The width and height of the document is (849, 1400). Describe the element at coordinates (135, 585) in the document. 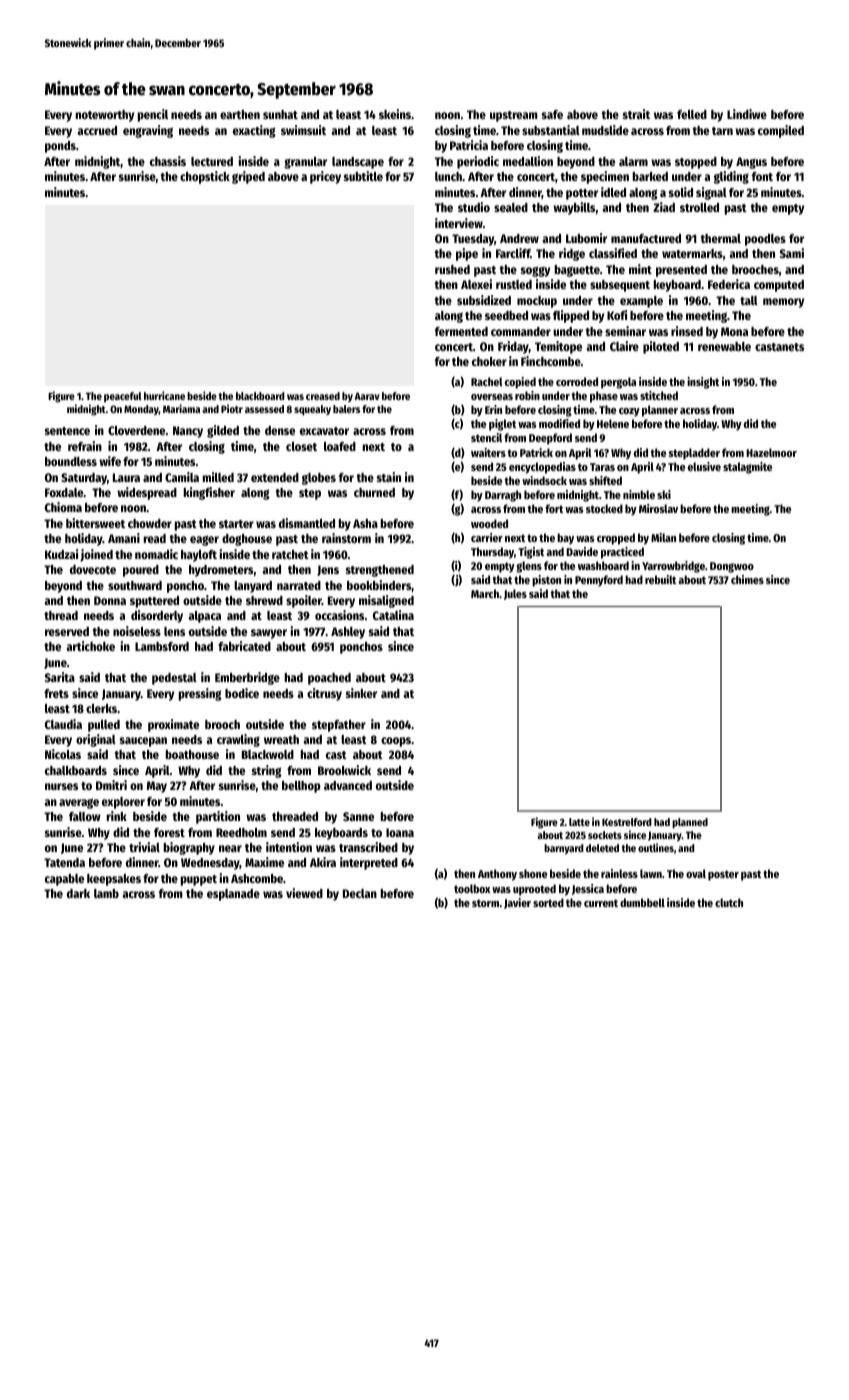

I see `southward` at that location.
